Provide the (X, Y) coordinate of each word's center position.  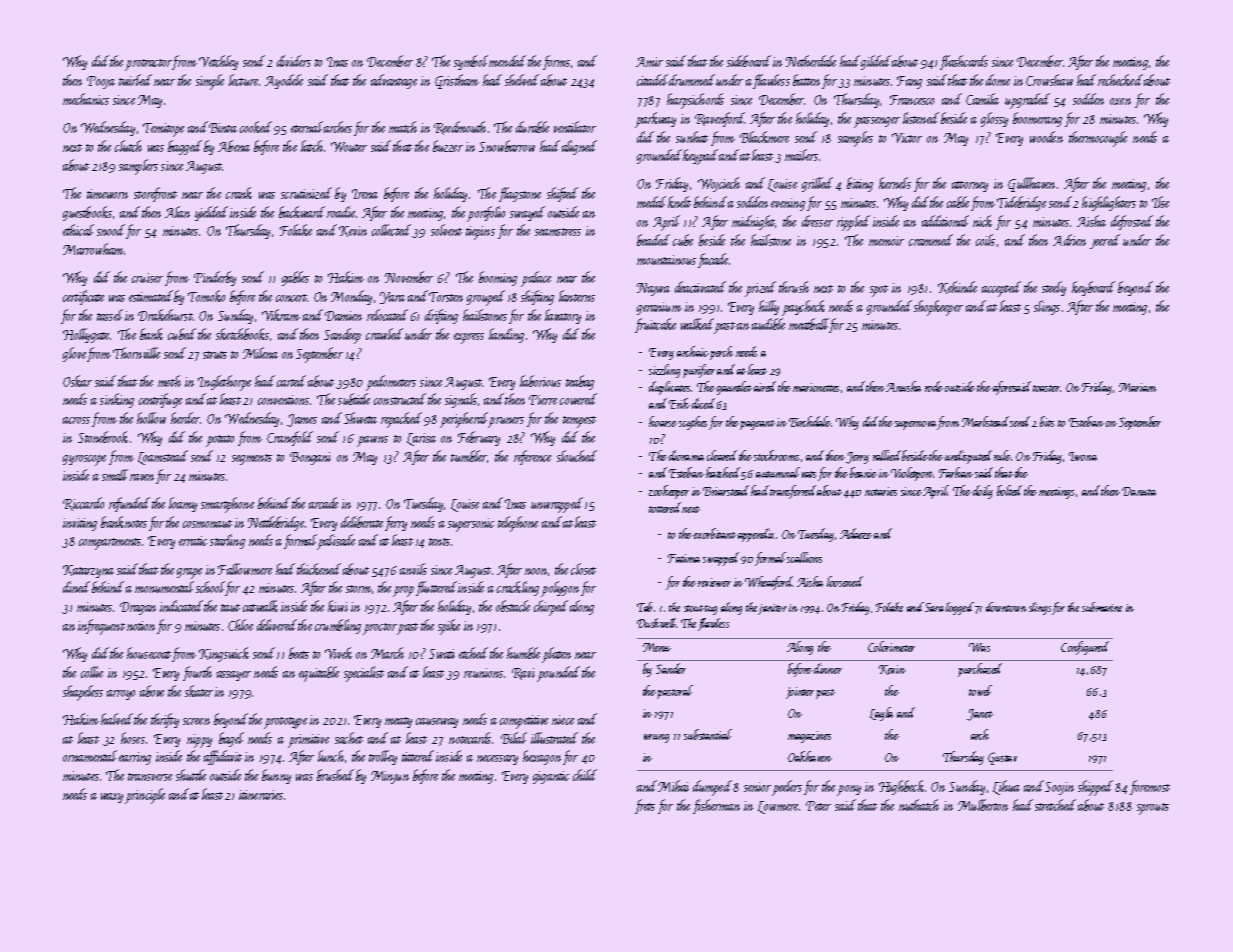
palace (536, 279)
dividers (294, 61)
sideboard (749, 61)
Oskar (77, 381)
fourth (197, 673)
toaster (1047, 388)
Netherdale (811, 61)
